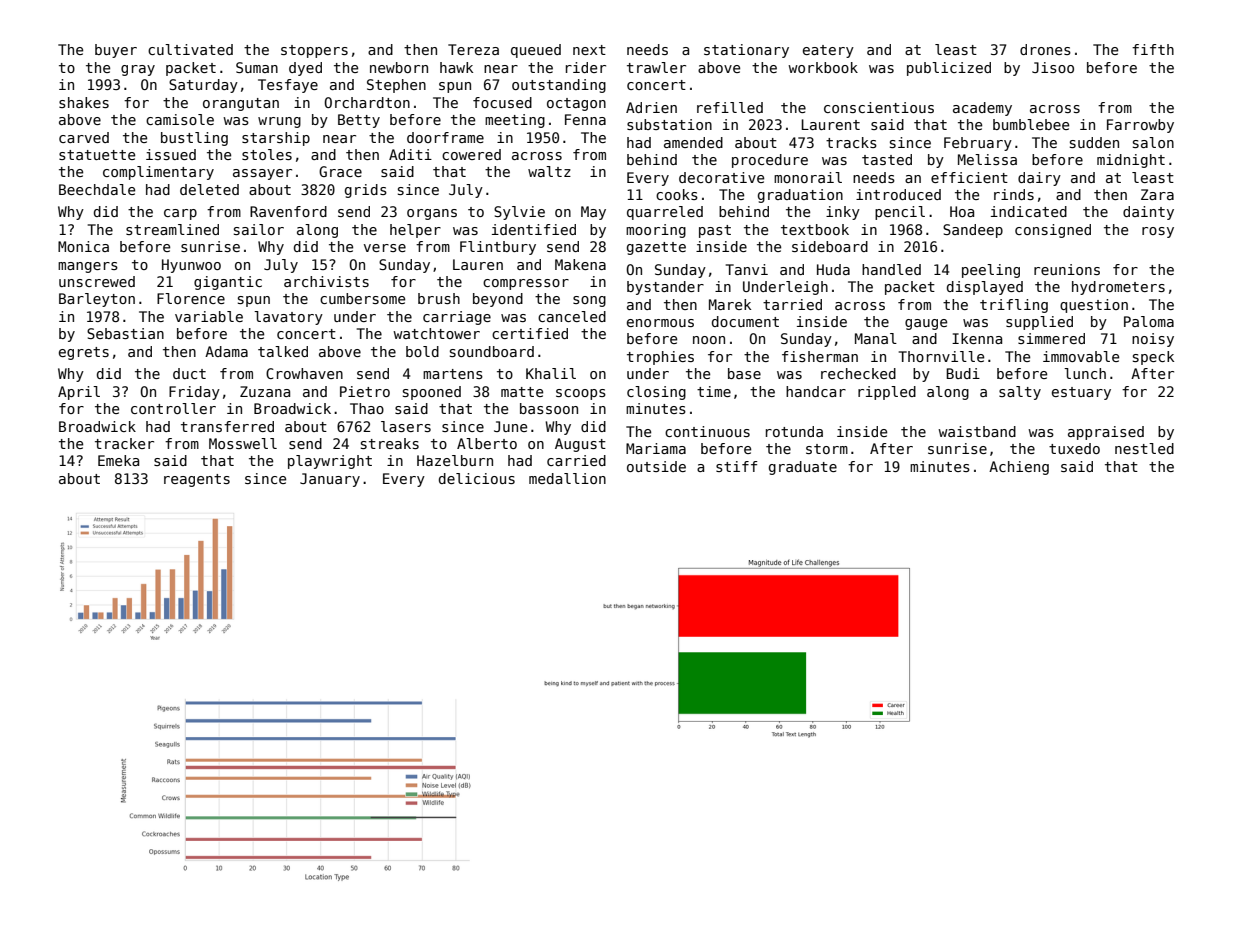 The width and height of the screenshot is (1233, 952). Describe the element at coordinates (432, 393) in the screenshot. I see `spooned` at that location.
